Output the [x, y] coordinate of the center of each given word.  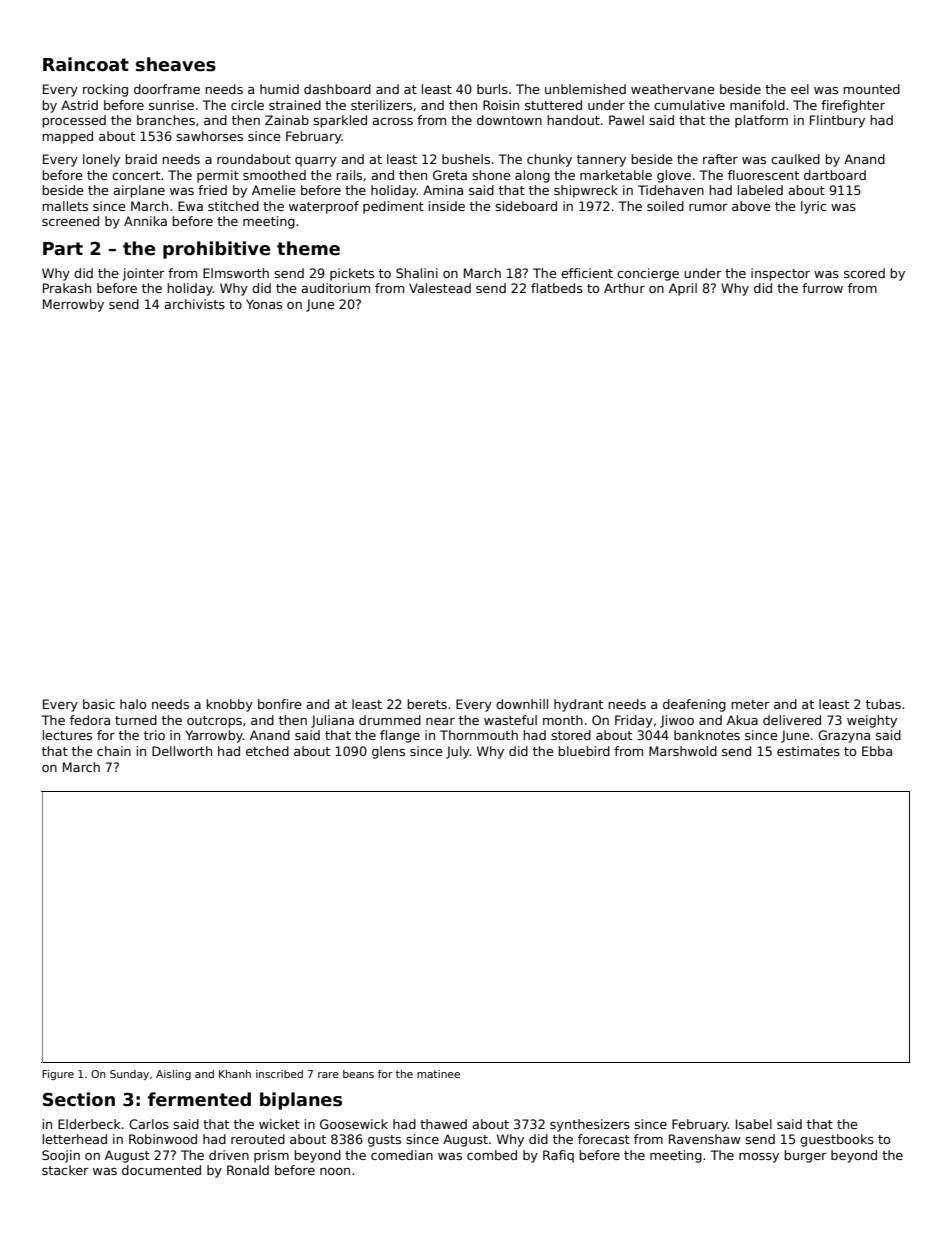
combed [492, 1155]
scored [864, 273]
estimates [808, 751]
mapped [67, 137]
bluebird [584, 751]
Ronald [248, 1170]
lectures [67, 735]
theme [308, 248]
